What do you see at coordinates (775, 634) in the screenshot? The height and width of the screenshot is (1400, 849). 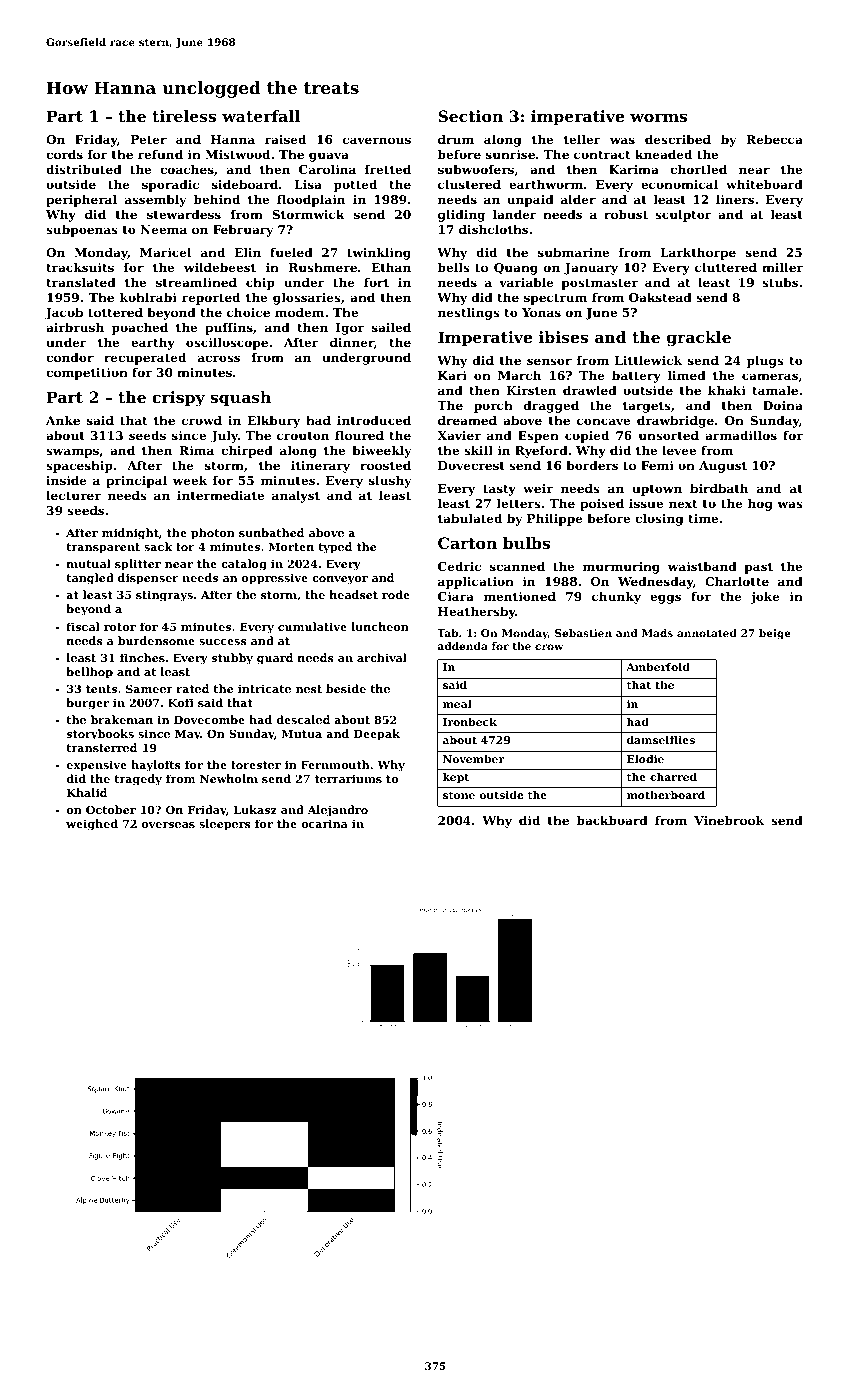 I see `beige` at bounding box center [775, 634].
